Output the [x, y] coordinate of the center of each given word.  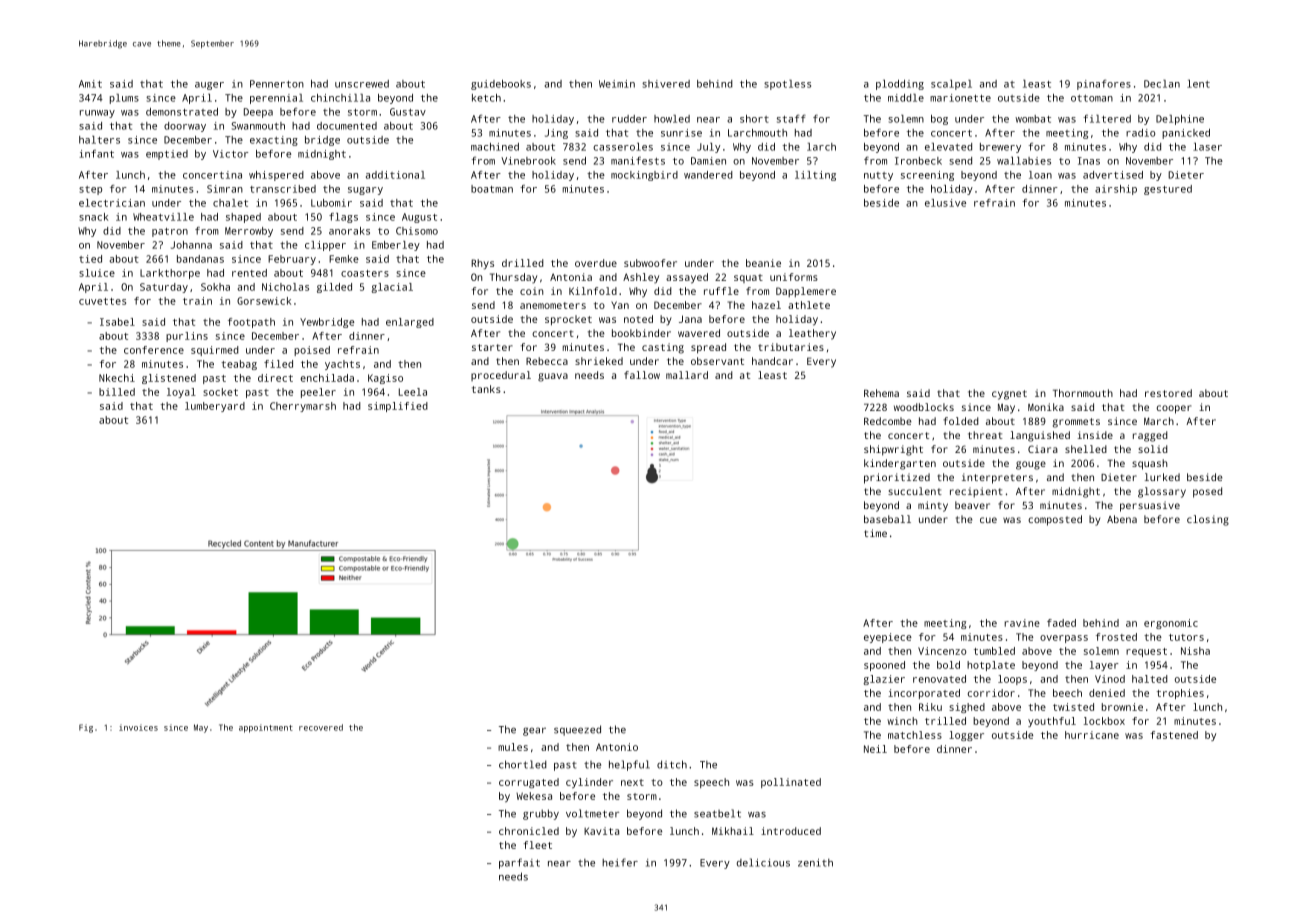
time [875, 533]
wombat [1033, 119]
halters [99, 140]
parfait [519, 863]
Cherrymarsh [303, 407]
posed [1207, 492]
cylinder [589, 783]
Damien [708, 161]
